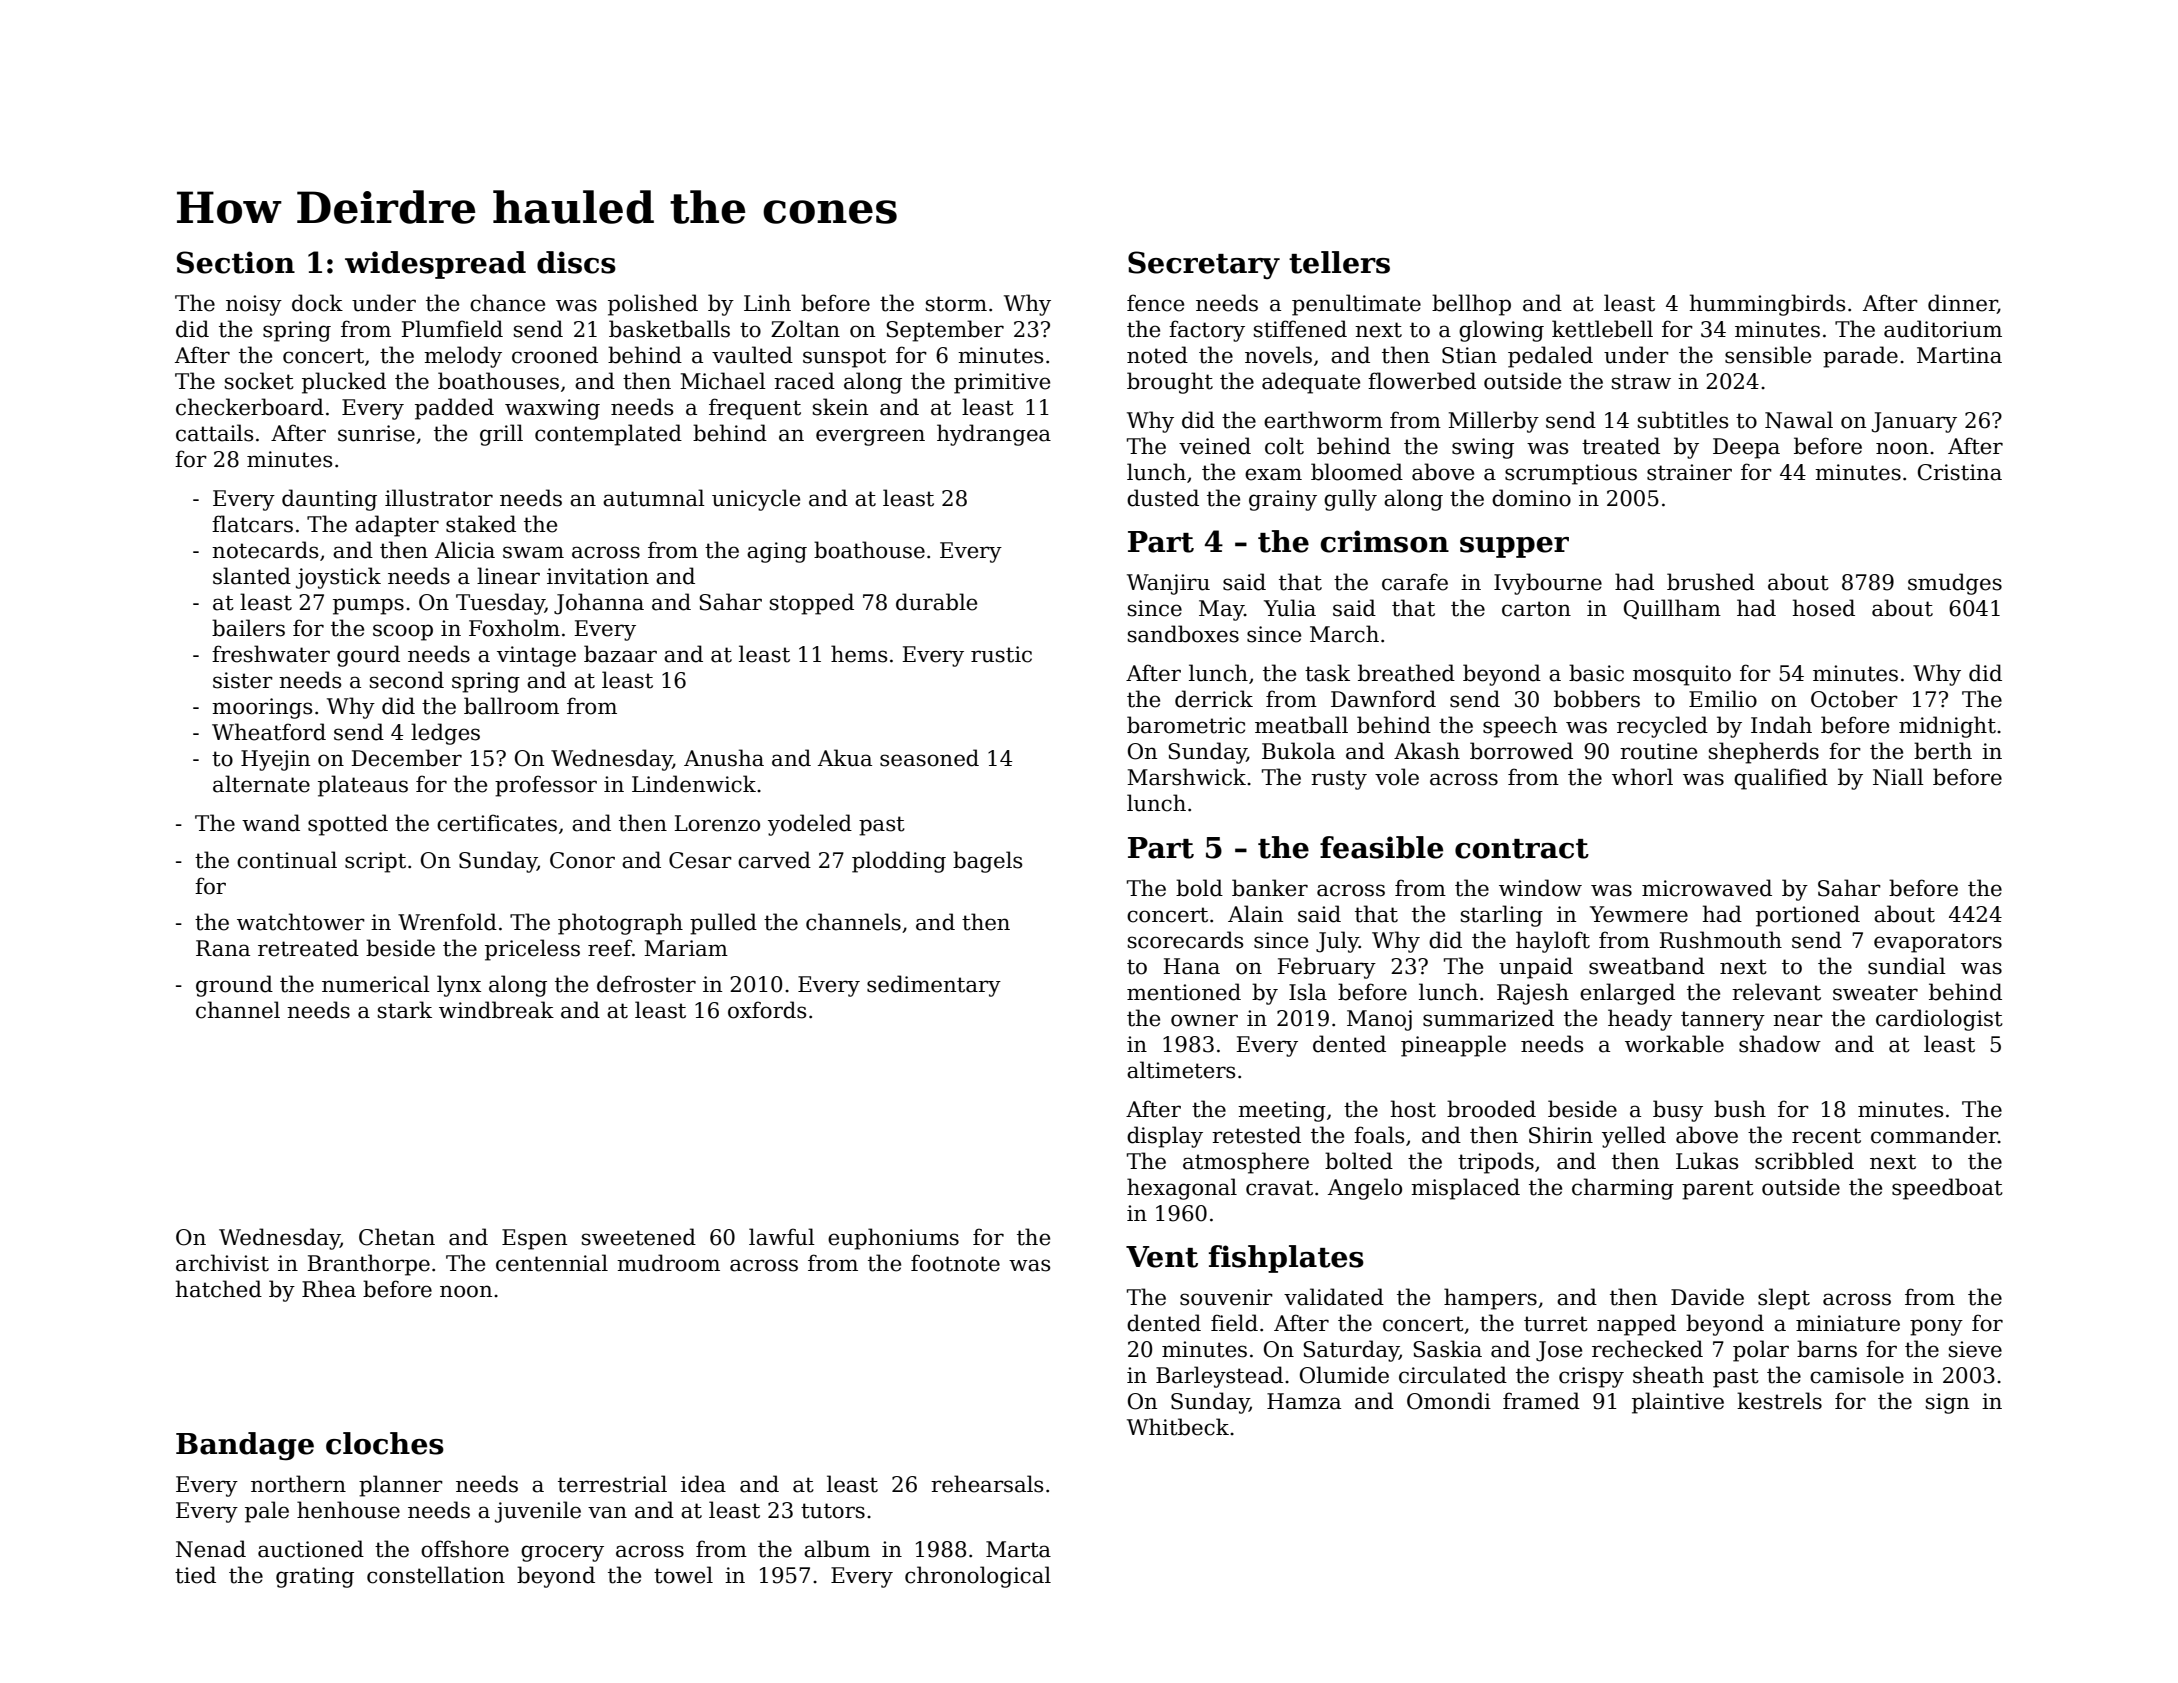  I want to click on bold, so click(1199, 888).
